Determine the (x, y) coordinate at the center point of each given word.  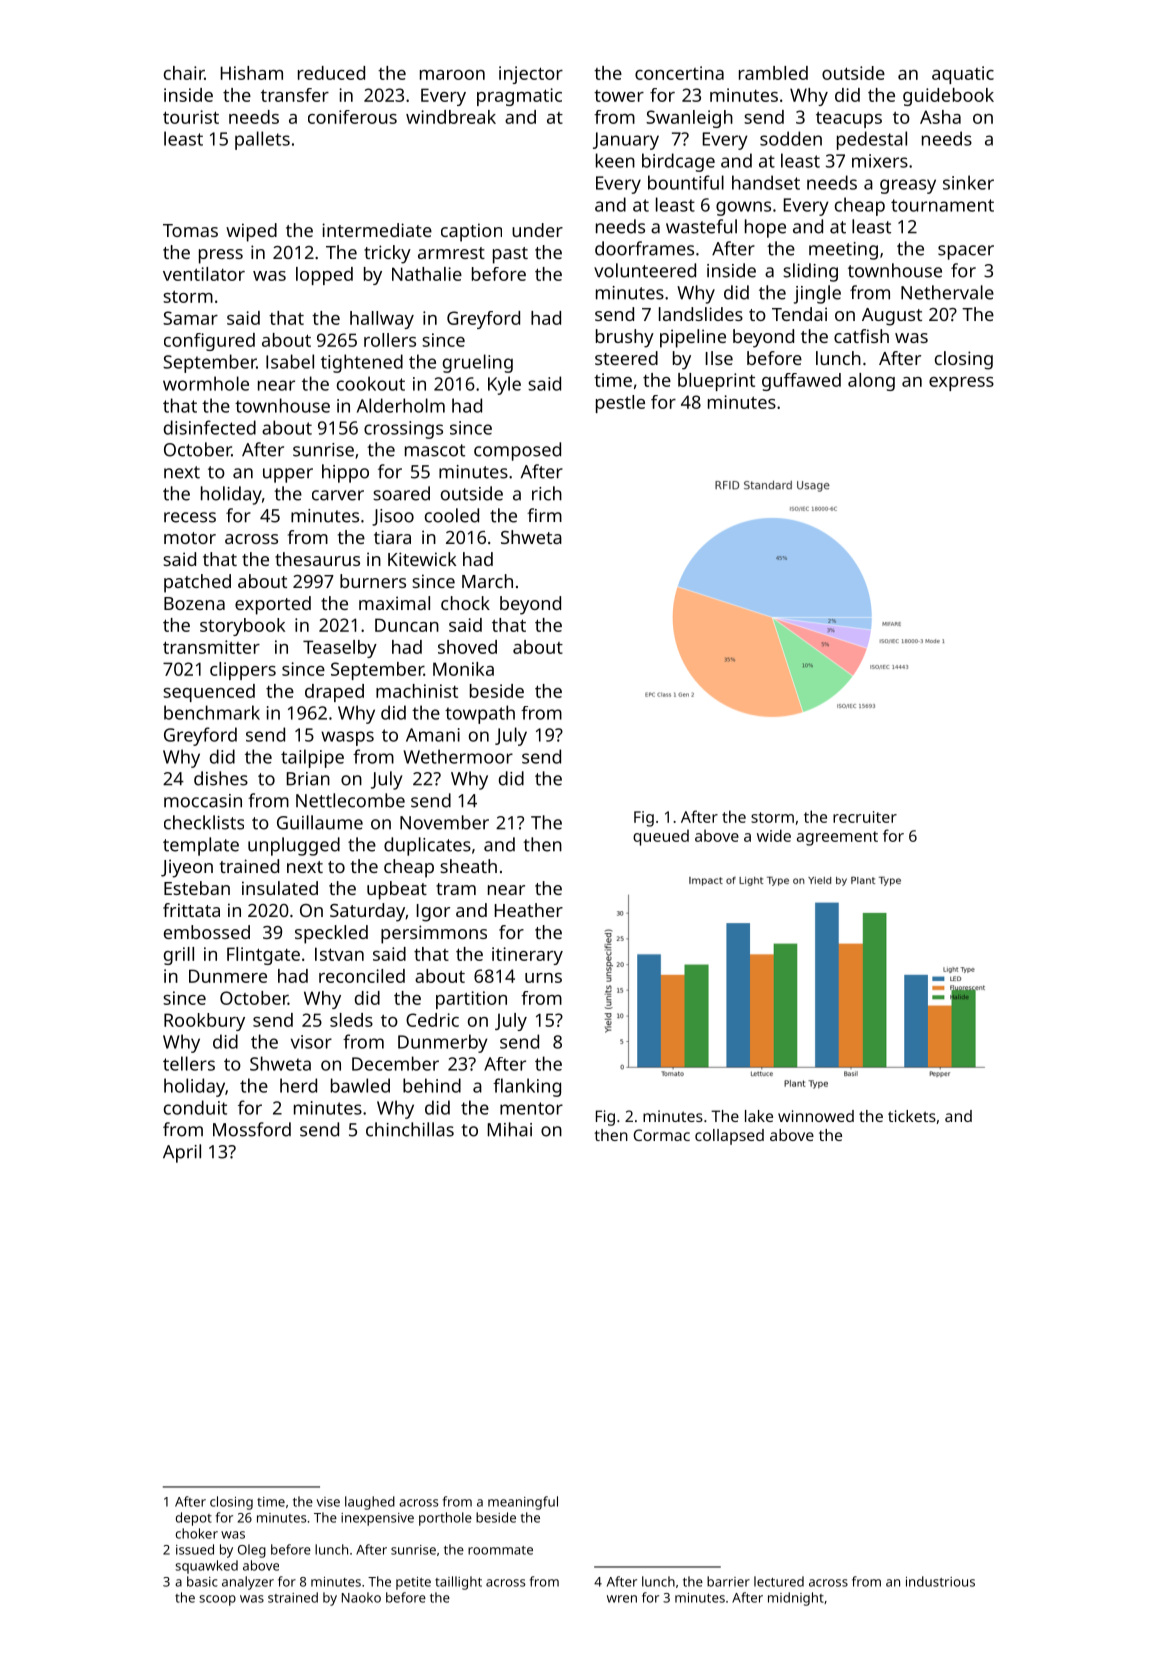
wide (774, 835)
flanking (527, 1087)
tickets (912, 1116)
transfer (295, 95)
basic (202, 1581)
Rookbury (204, 1022)
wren (622, 1599)
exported (273, 605)
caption (471, 232)
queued (661, 838)
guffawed (801, 382)
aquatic (963, 75)
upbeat (397, 890)
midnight (796, 1599)
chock (465, 603)
